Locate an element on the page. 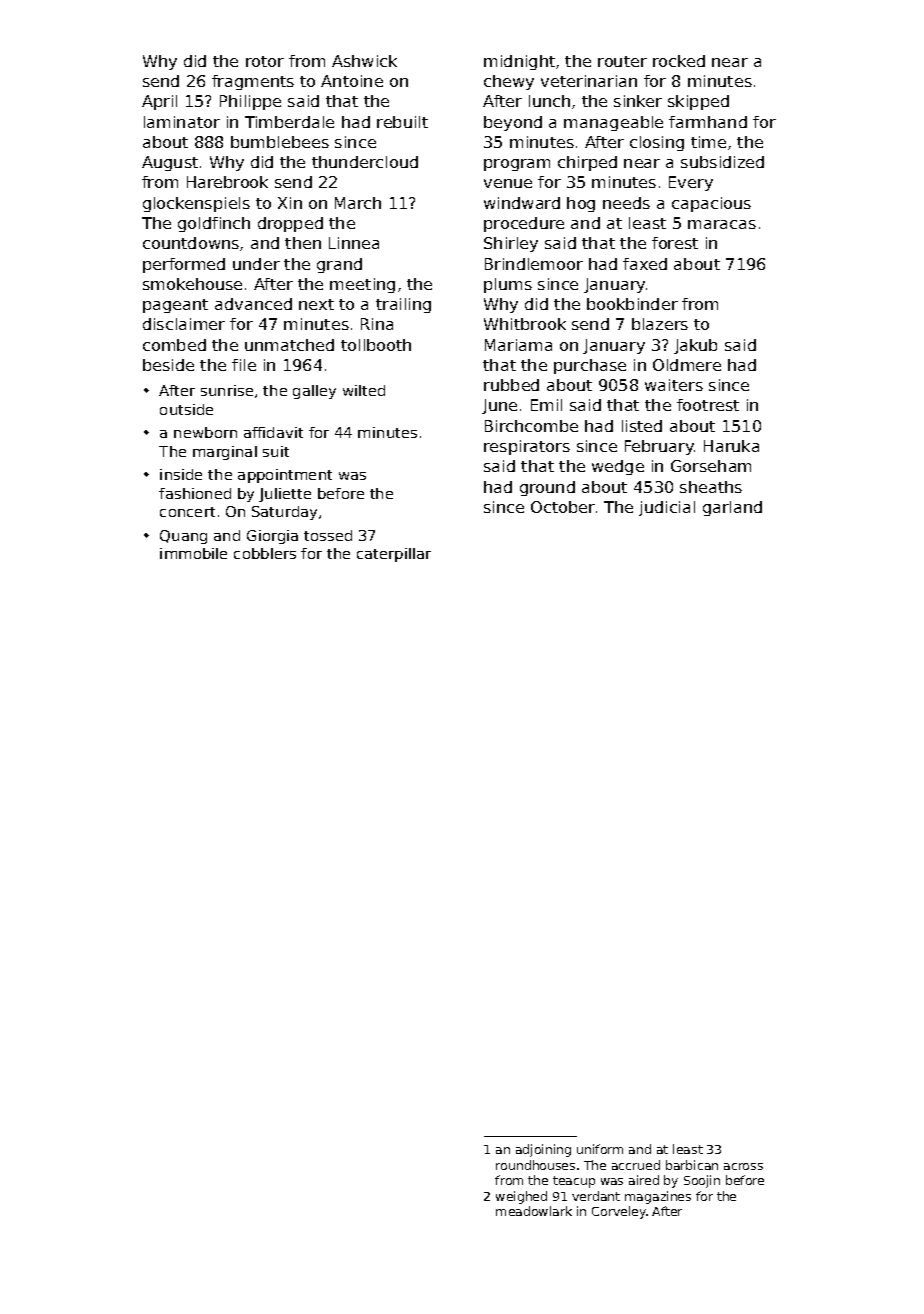 The image size is (924, 1314). respirators is located at coordinates (527, 447).
